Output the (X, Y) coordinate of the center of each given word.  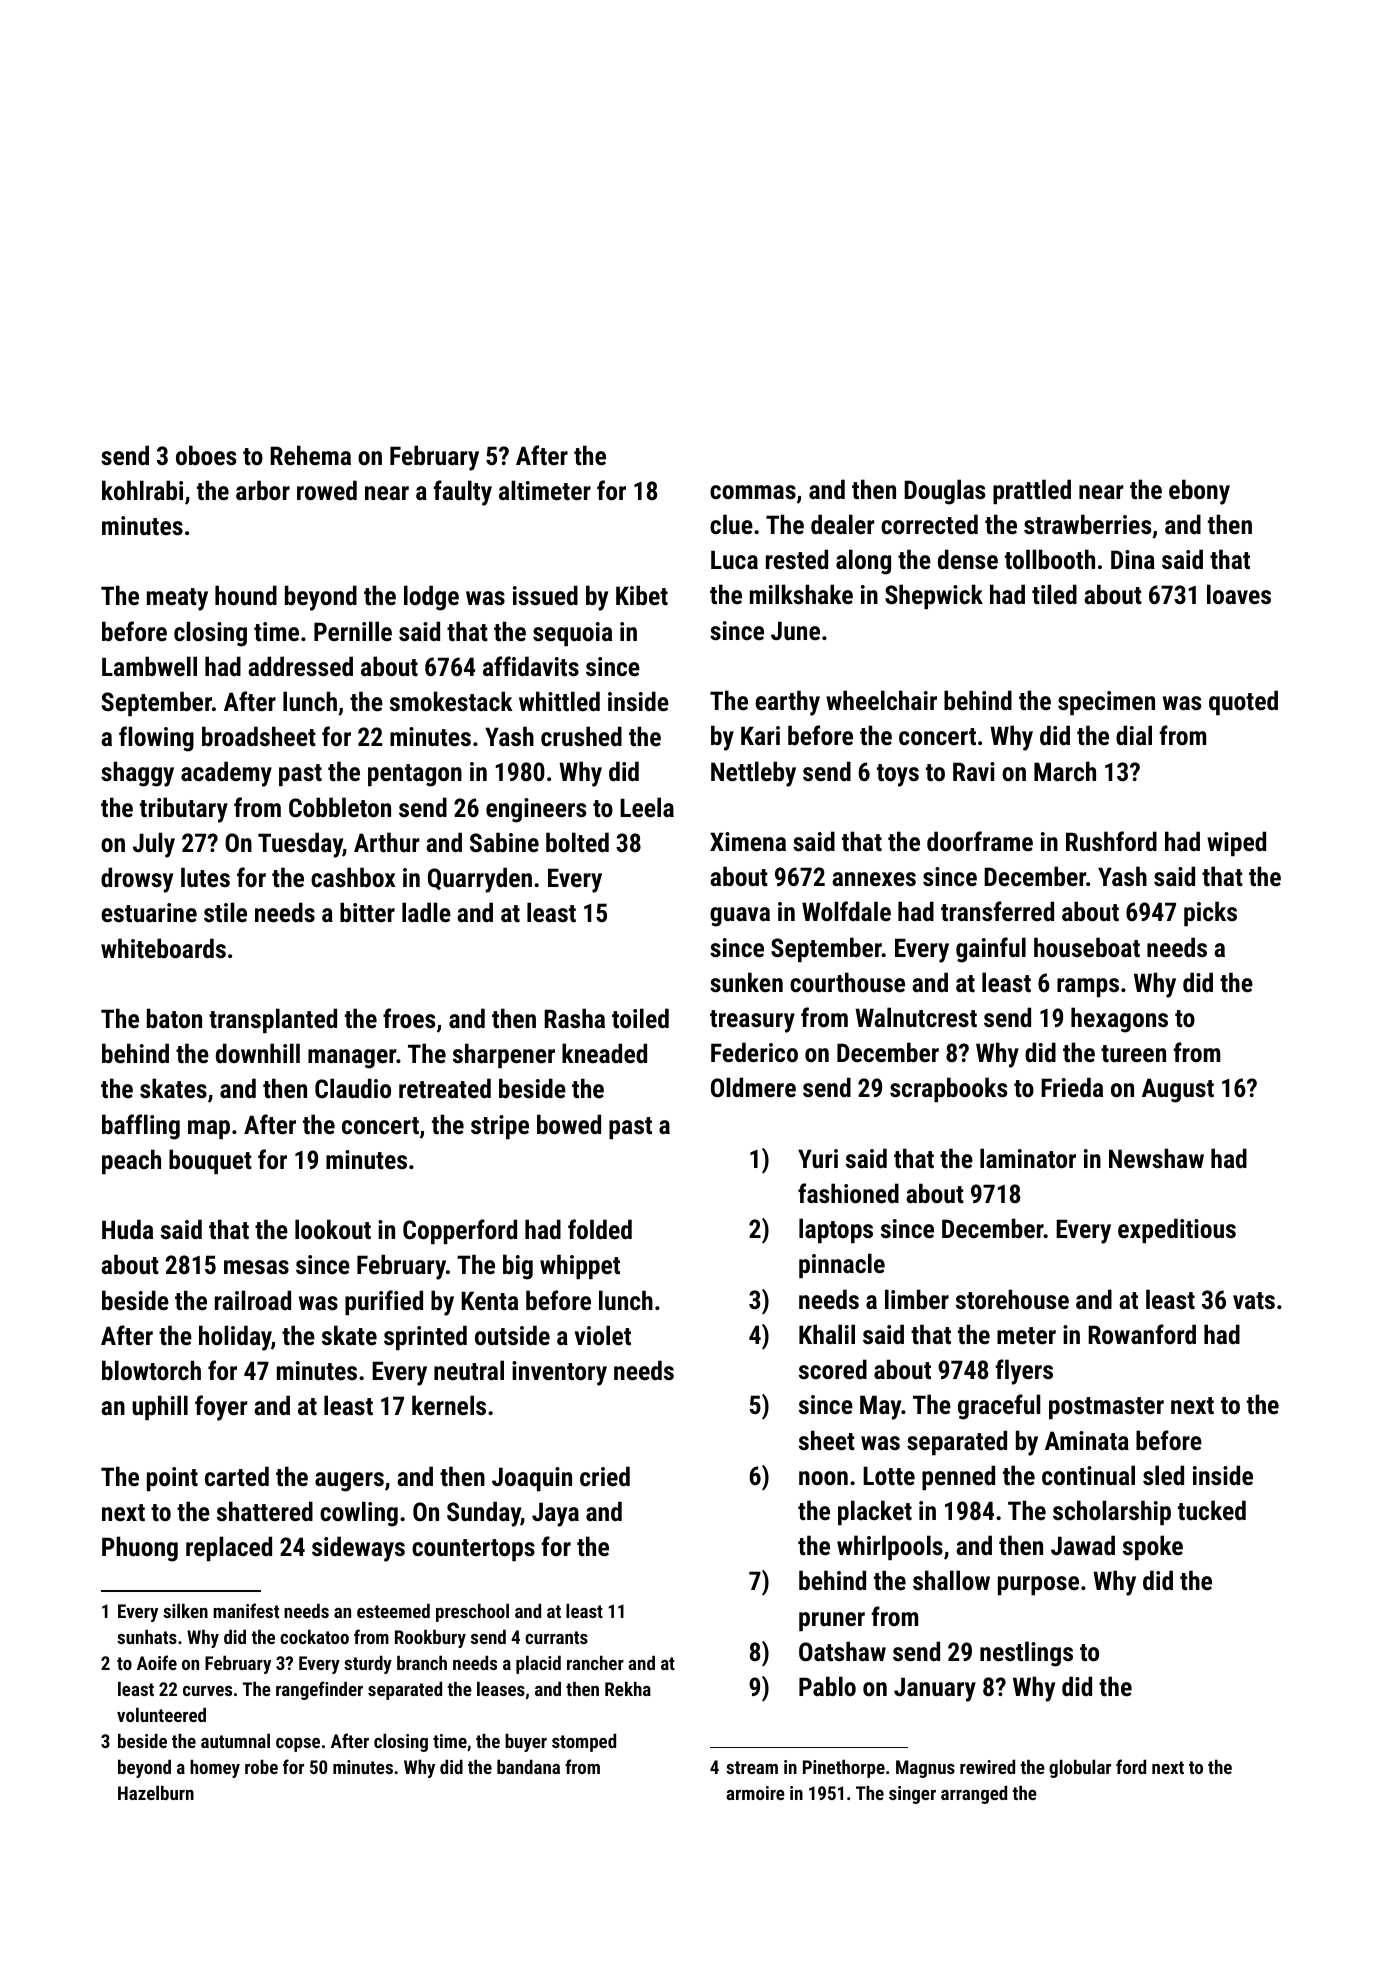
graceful (999, 1407)
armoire (755, 1793)
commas (753, 492)
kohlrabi (142, 490)
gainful (991, 950)
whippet (580, 1266)
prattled (1032, 491)
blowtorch (151, 1370)
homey (215, 1768)
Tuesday (300, 845)
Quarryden (480, 880)
